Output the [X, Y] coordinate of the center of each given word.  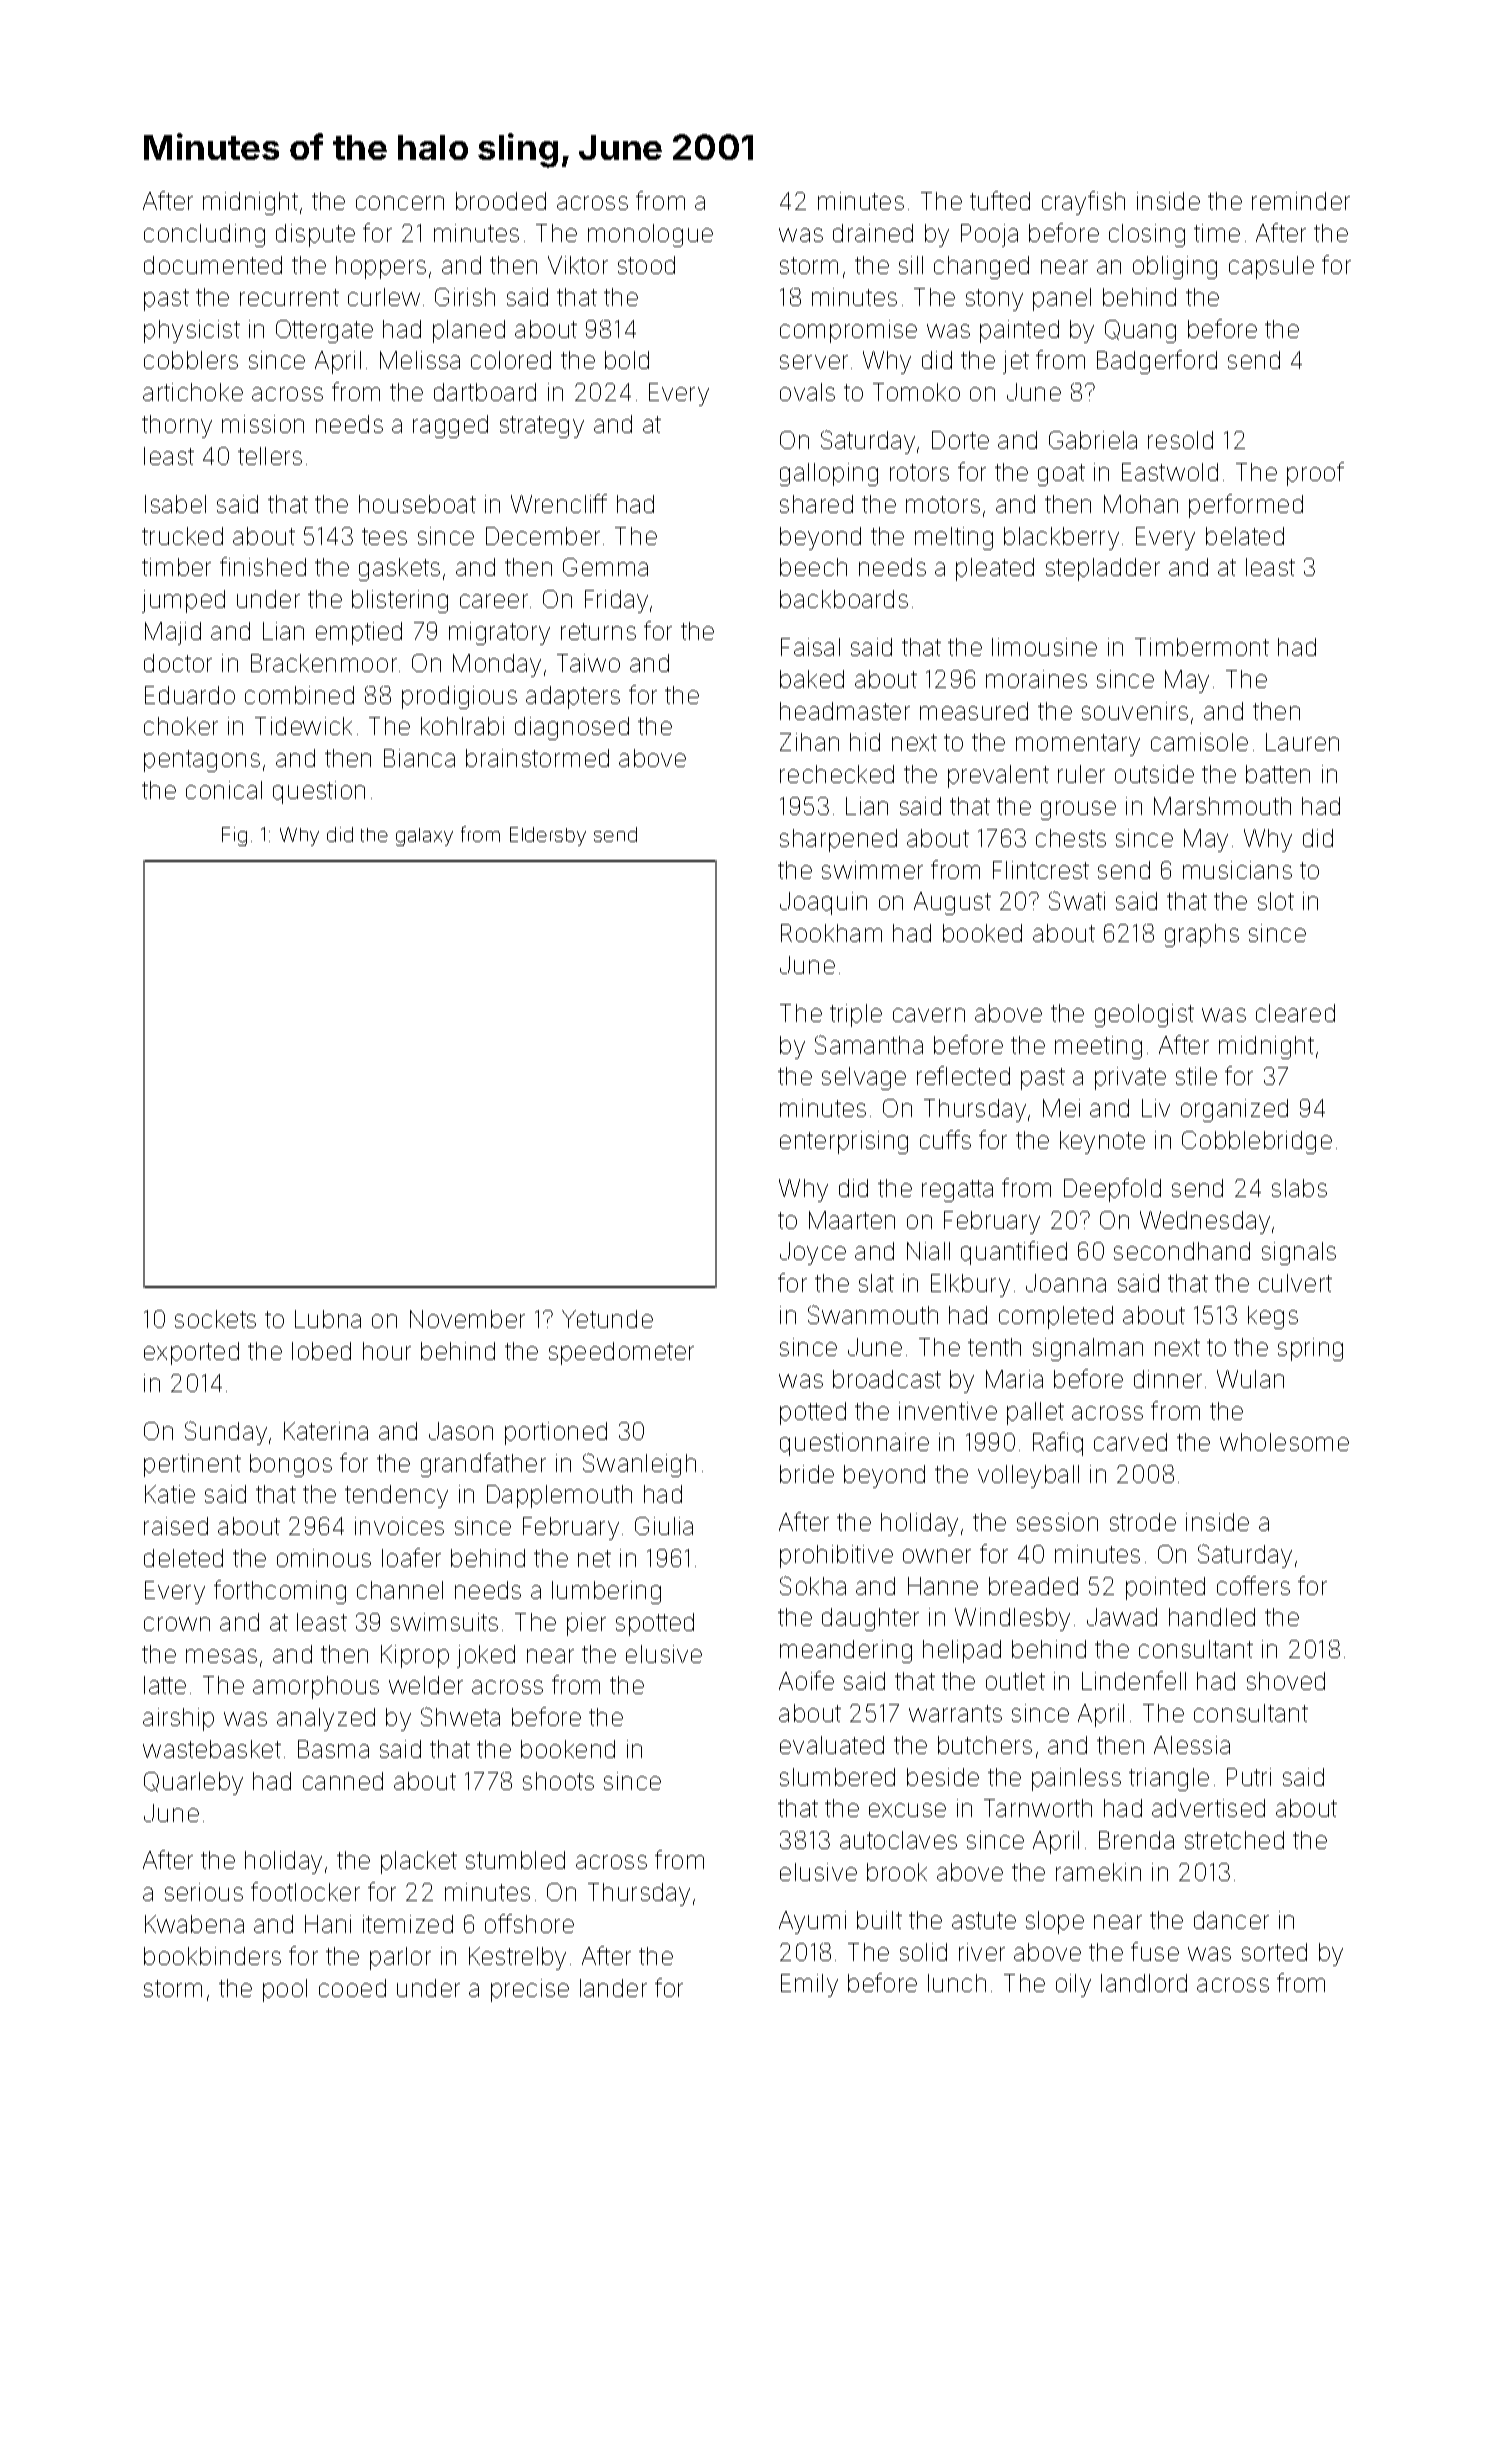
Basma [333, 1749]
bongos [291, 1465]
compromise [848, 331]
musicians [1237, 870]
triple [856, 1015]
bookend [568, 1749]
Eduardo [190, 695]
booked [982, 933]
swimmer [872, 870]
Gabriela [1093, 440]
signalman [1088, 1349]
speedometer [621, 1353]
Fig [234, 836]
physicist [192, 331]
